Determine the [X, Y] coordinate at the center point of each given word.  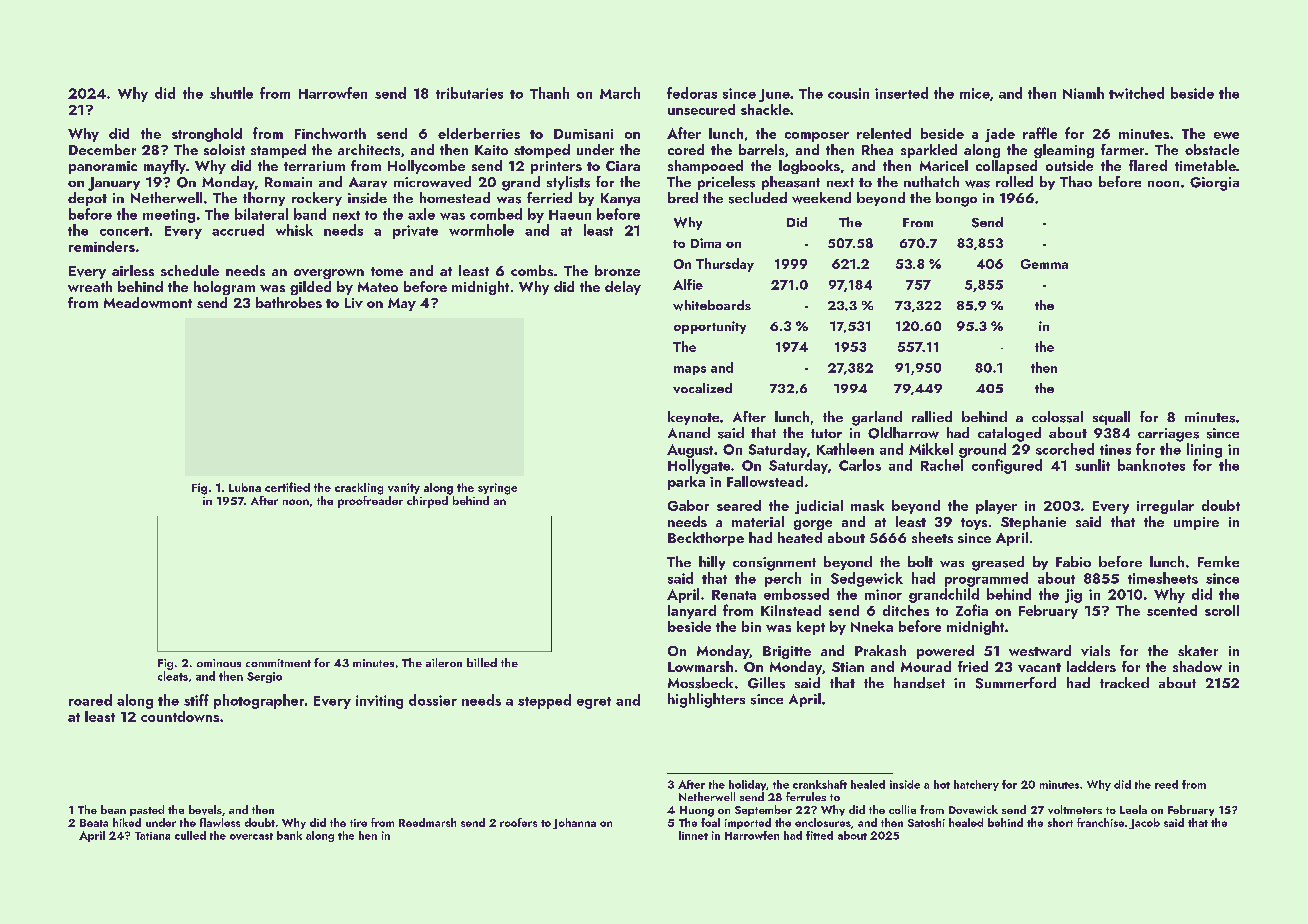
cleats [173, 676]
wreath [90, 286]
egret [594, 703]
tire [358, 823]
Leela [1133, 809]
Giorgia [1214, 184]
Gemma [1044, 264]
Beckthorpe [706, 539]
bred [683, 197]
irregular [1165, 507]
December [102, 149]
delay [623, 288]
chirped [427, 502]
